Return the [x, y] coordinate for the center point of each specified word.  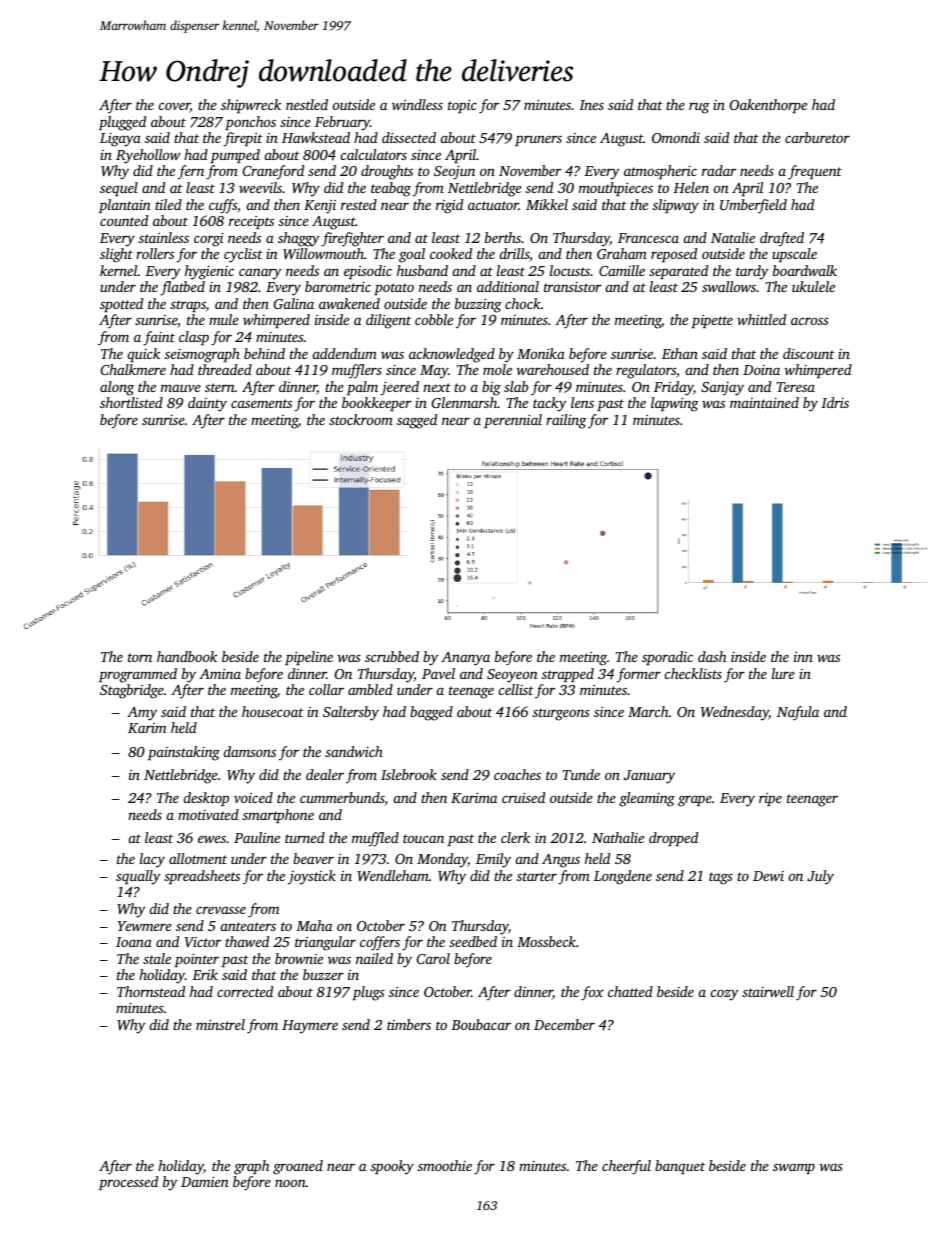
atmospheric [660, 172]
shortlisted [131, 402]
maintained [764, 402]
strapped [568, 675]
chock [523, 303]
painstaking [184, 753]
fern [191, 172]
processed [128, 1183]
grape [695, 801]
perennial [513, 421]
